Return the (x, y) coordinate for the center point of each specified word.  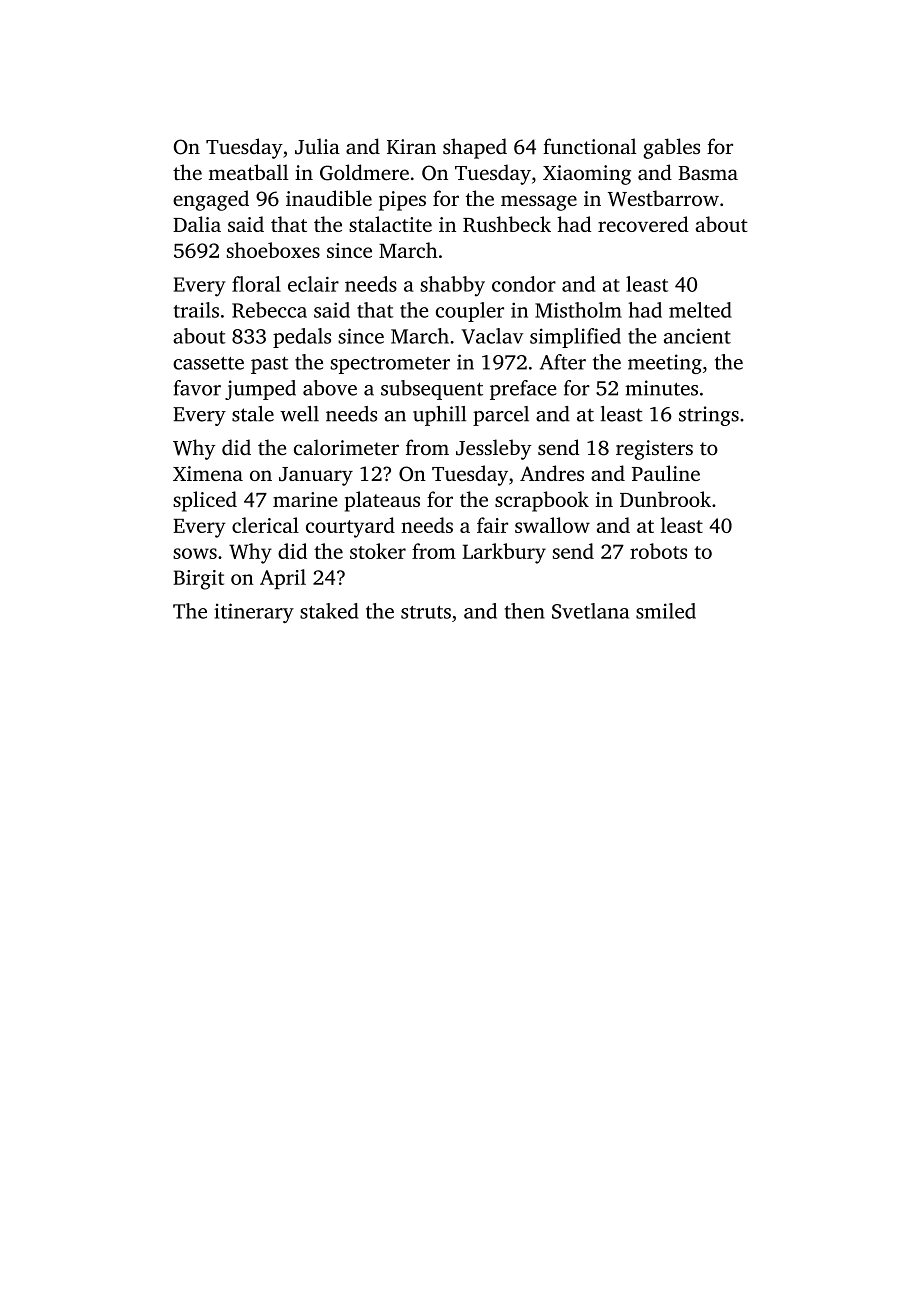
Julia (317, 146)
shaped (475, 148)
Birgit (198, 580)
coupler (470, 312)
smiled (666, 611)
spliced (205, 501)
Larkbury (504, 553)
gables (671, 148)
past (269, 365)
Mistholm (578, 310)
